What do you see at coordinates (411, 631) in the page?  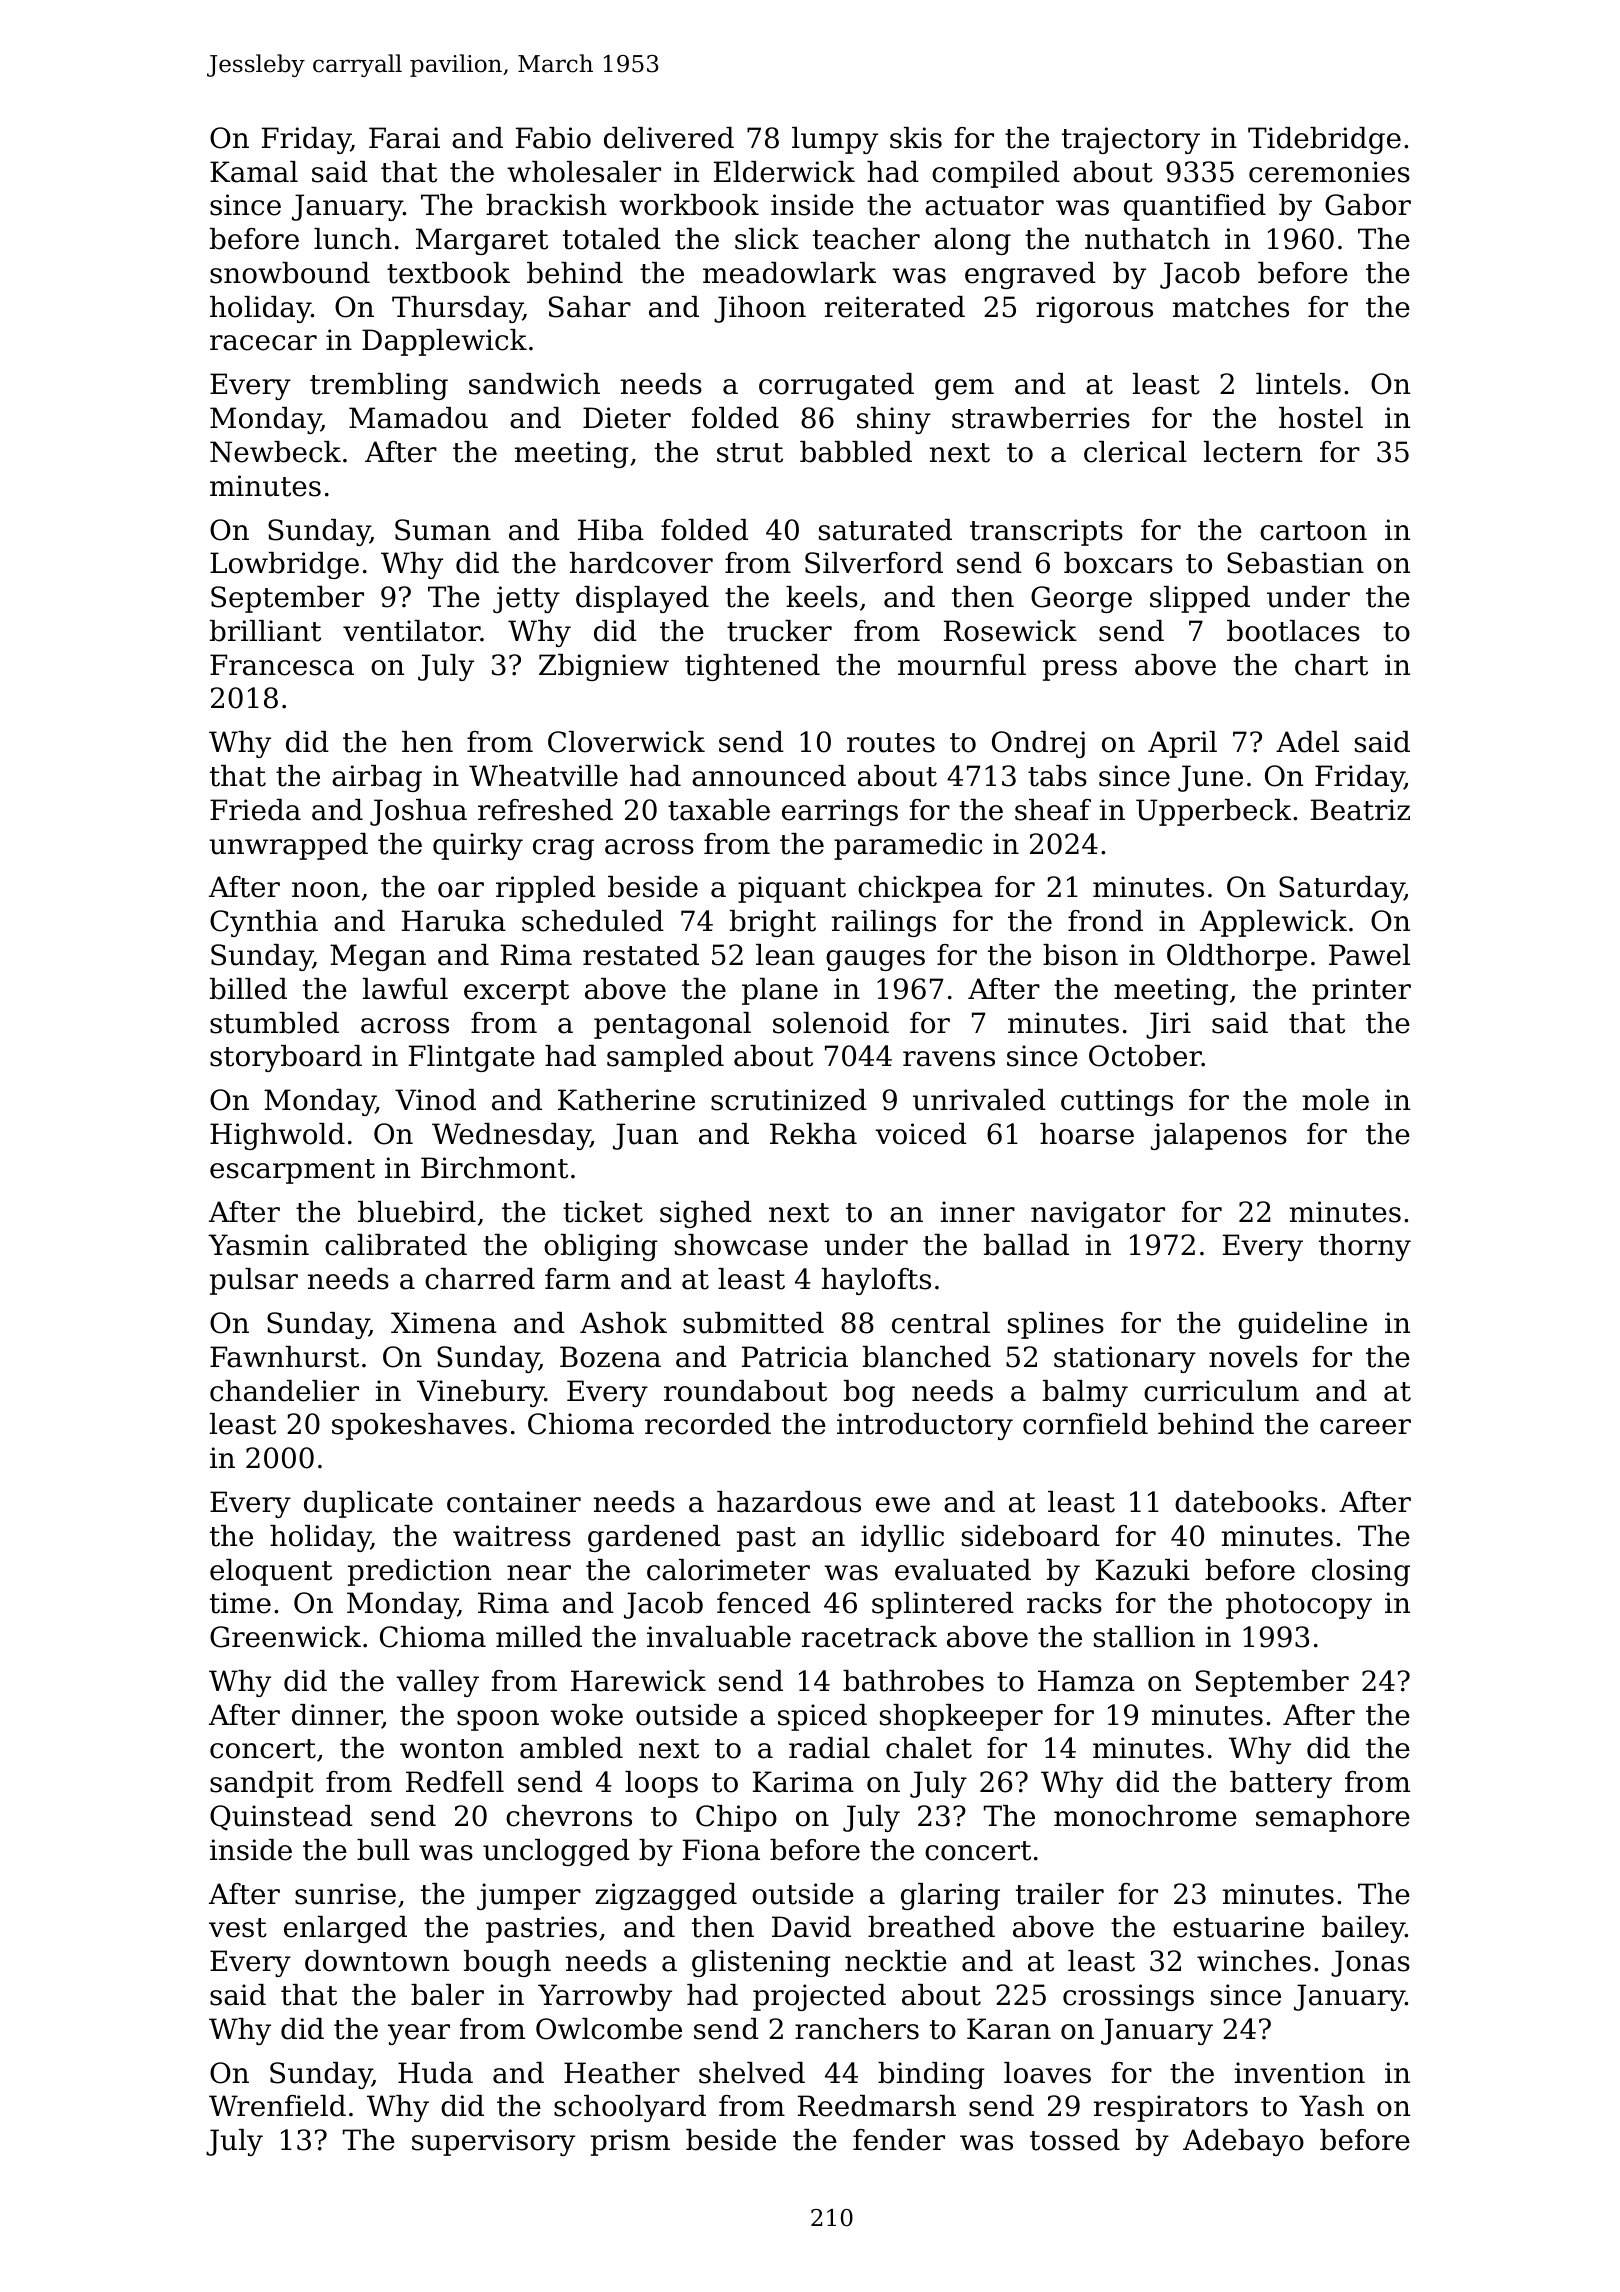 I see `ventilator` at bounding box center [411, 631].
